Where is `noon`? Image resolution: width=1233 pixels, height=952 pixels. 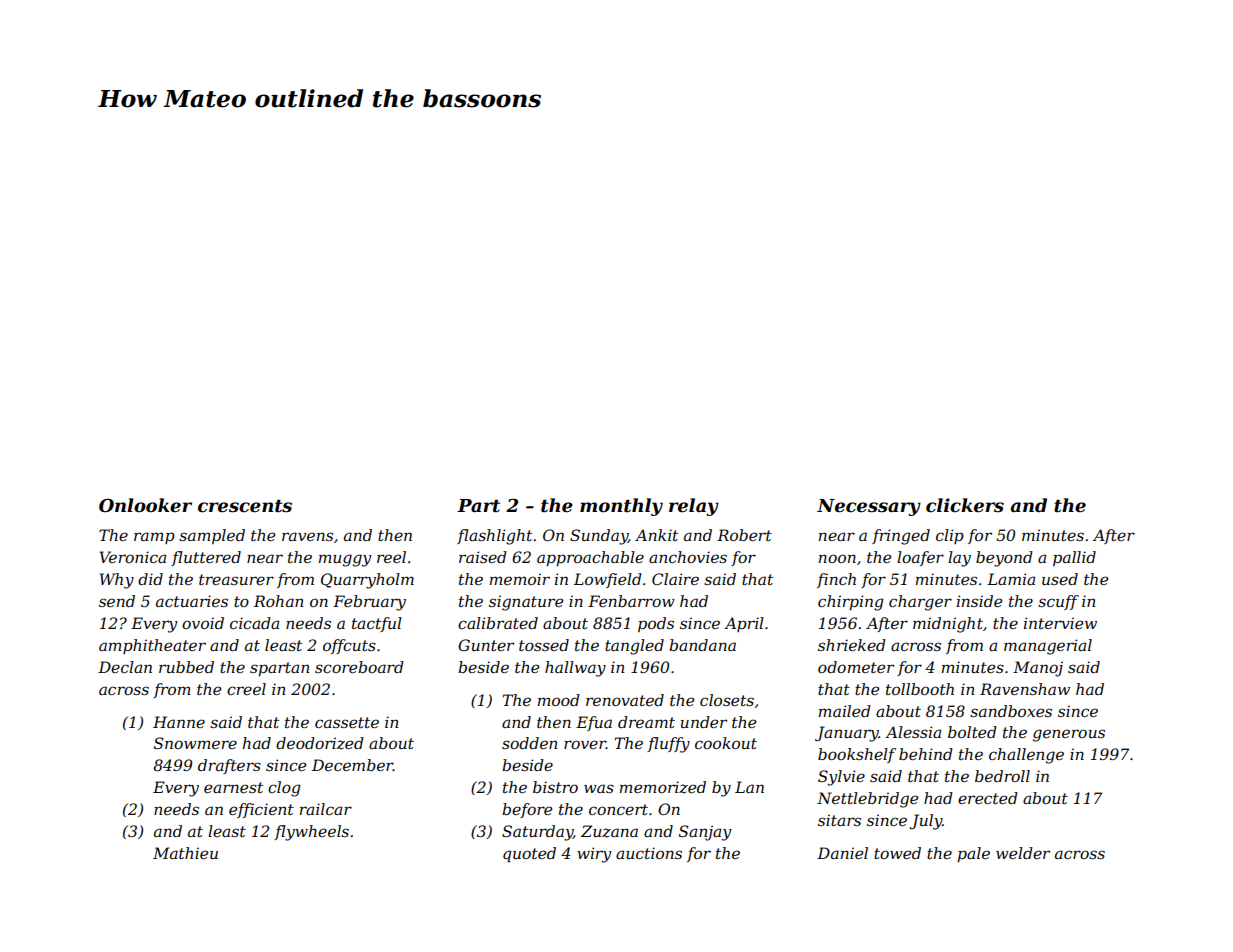 noon is located at coordinates (837, 558).
